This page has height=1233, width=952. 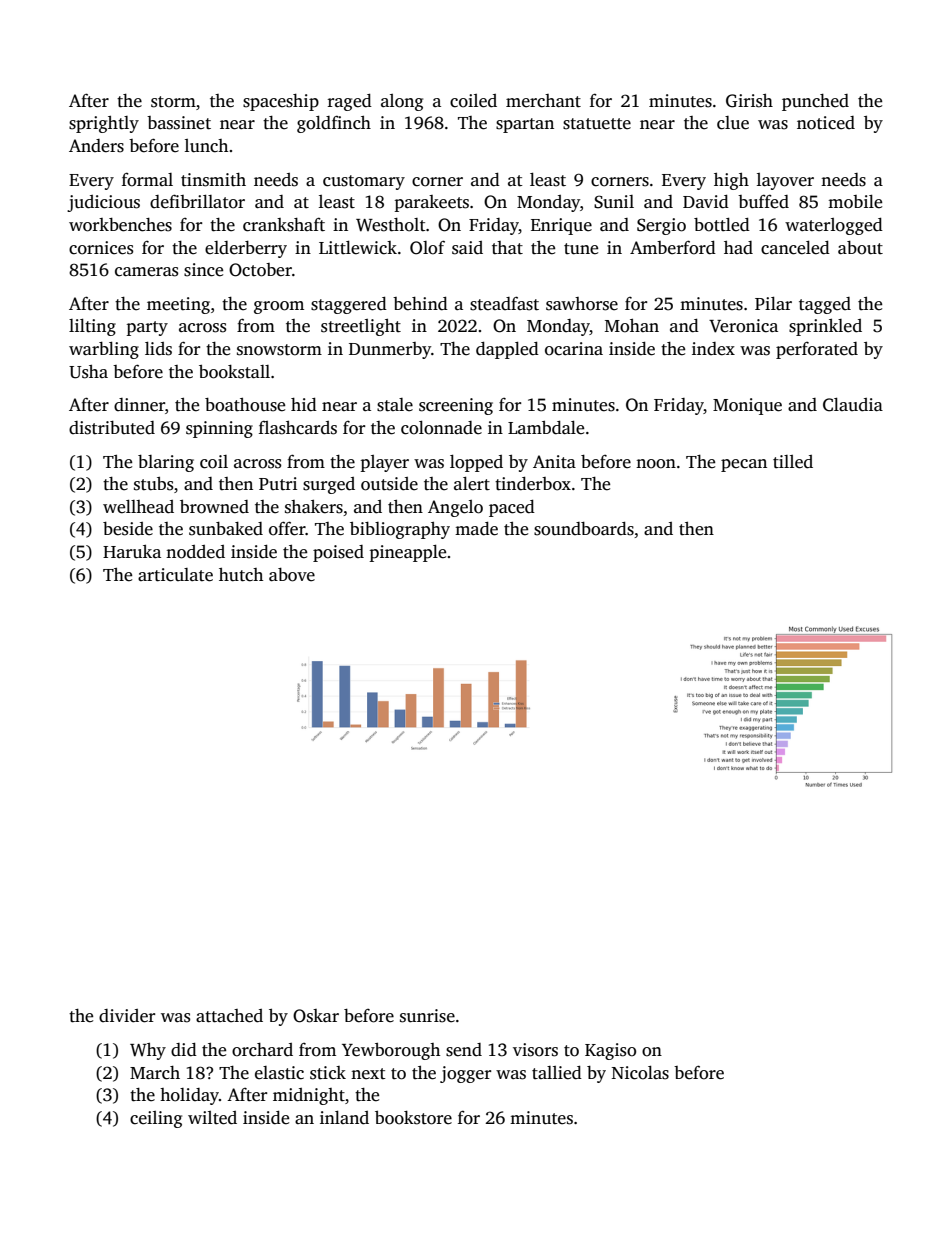 What do you see at coordinates (747, 406) in the page?
I see `Monique` at bounding box center [747, 406].
